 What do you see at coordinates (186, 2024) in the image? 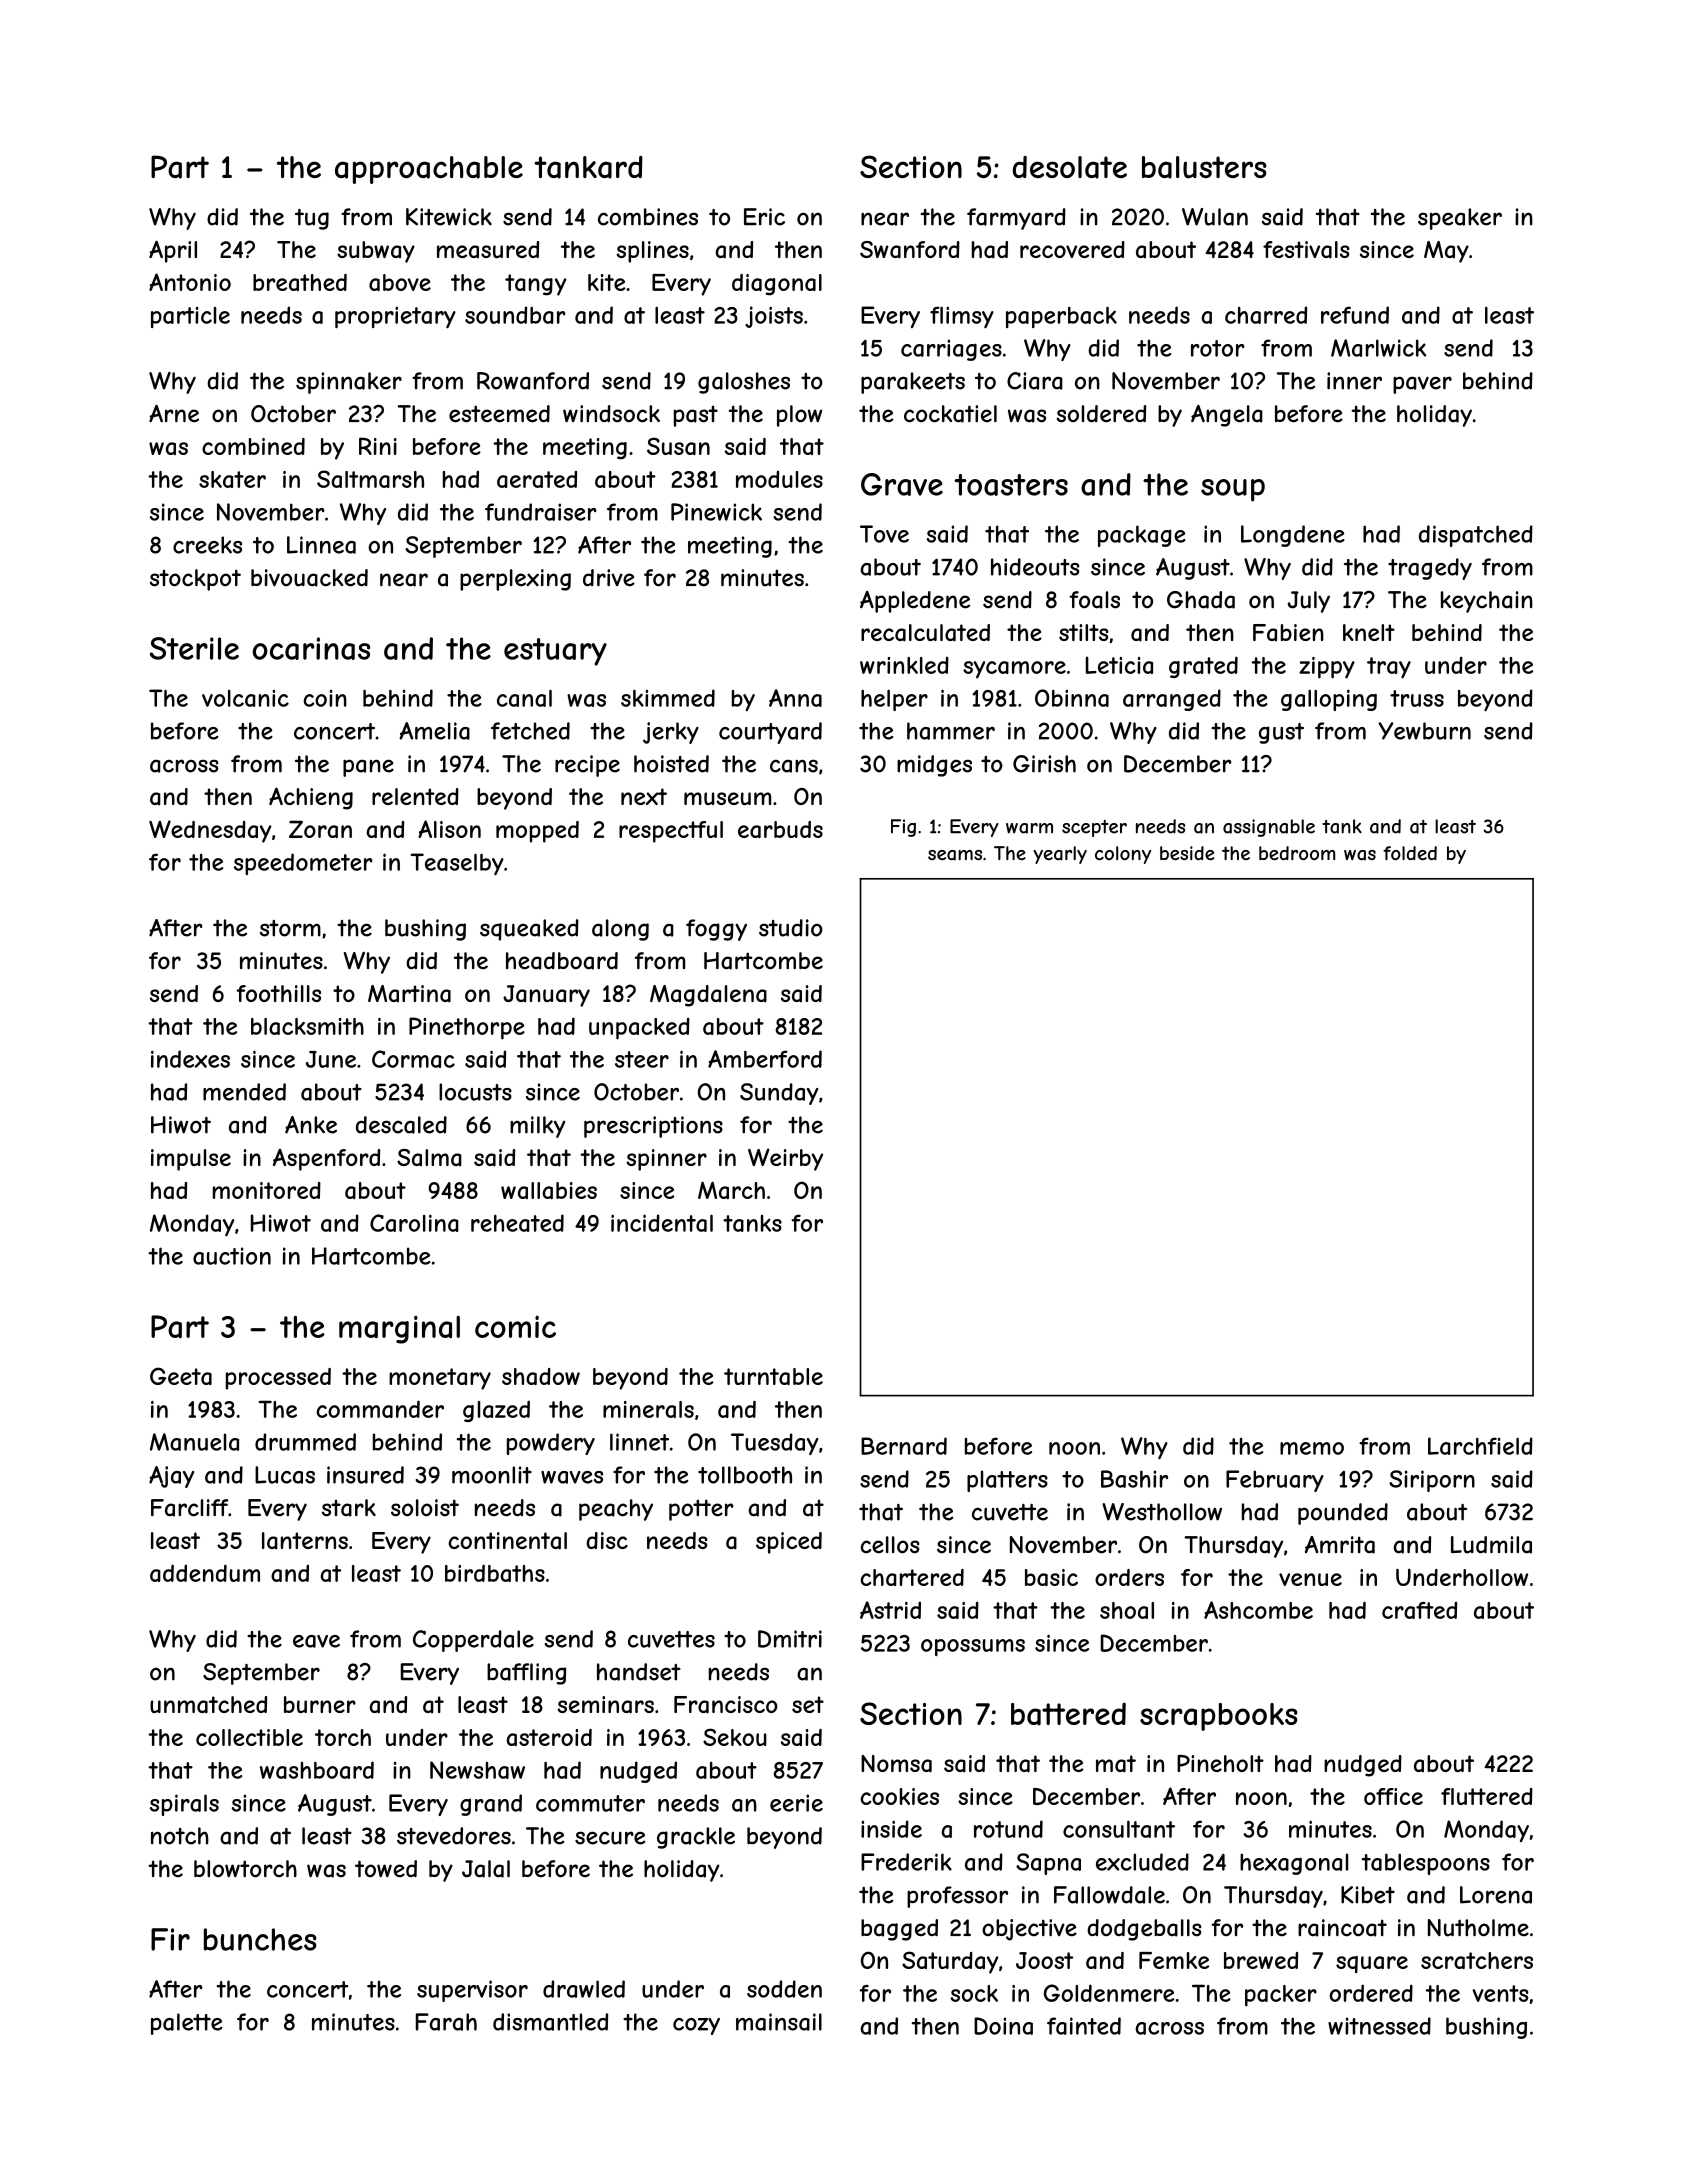
I see `palette` at bounding box center [186, 2024].
